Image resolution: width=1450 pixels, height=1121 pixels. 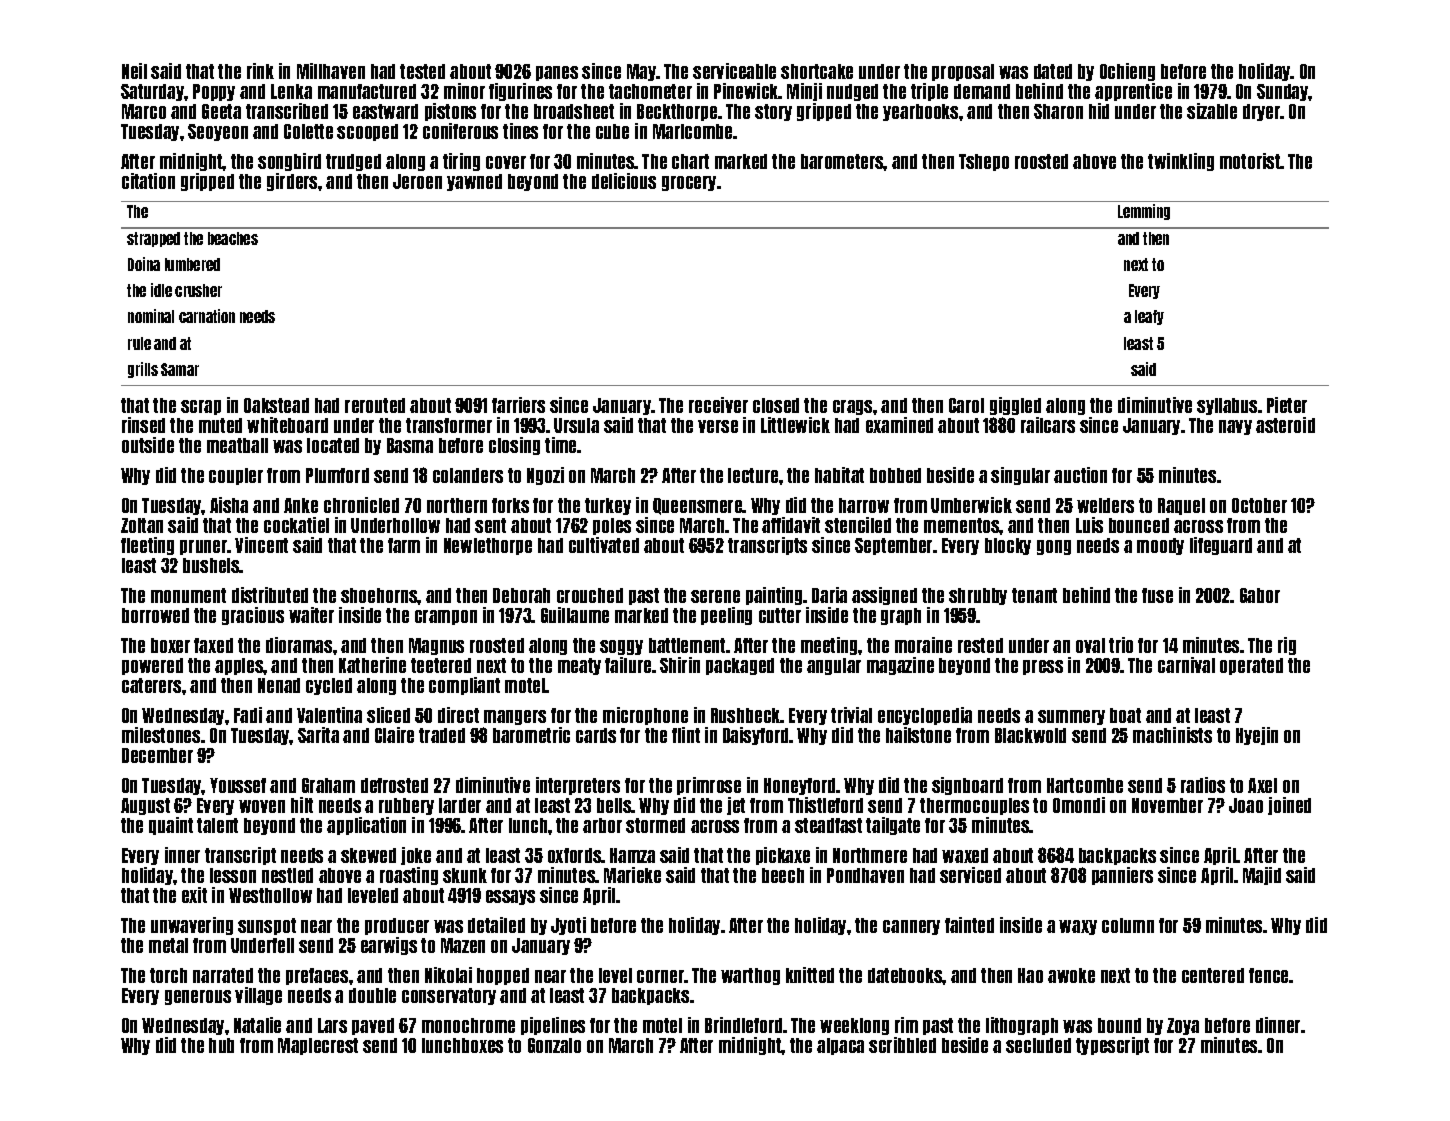 What do you see at coordinates (147, 546) in the screenshot?
I see `fleeting` at bounding box center [147, 546].
